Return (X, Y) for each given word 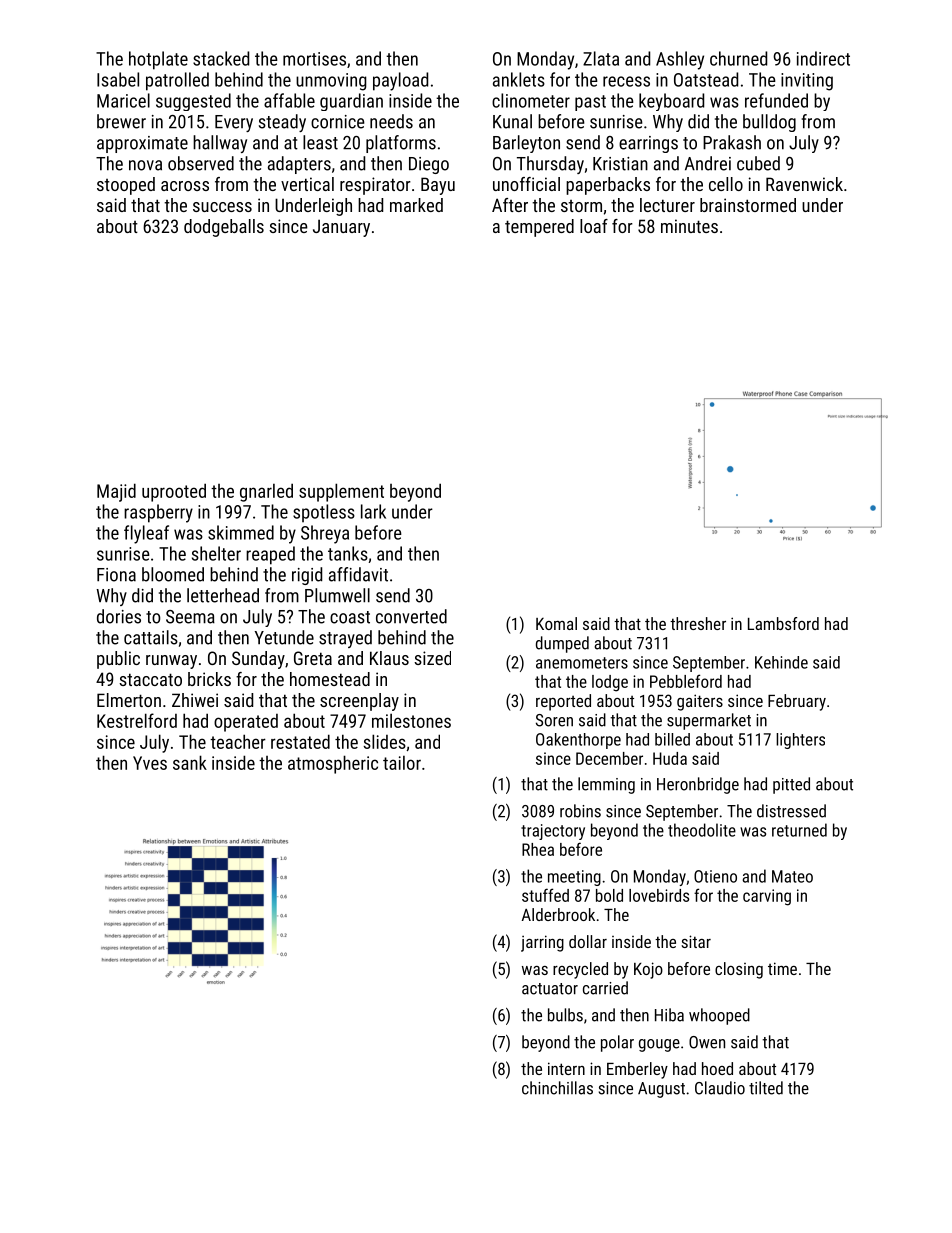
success (222, 207)
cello (726, 184)
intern (566, 1068)
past (590, 103)
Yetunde (284, 637)
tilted (766, 1088)
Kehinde (781, 662)
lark (373, 511)
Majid (116, 492)
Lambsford (783, 623)
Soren (554, 720)
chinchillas (557, 1088)
